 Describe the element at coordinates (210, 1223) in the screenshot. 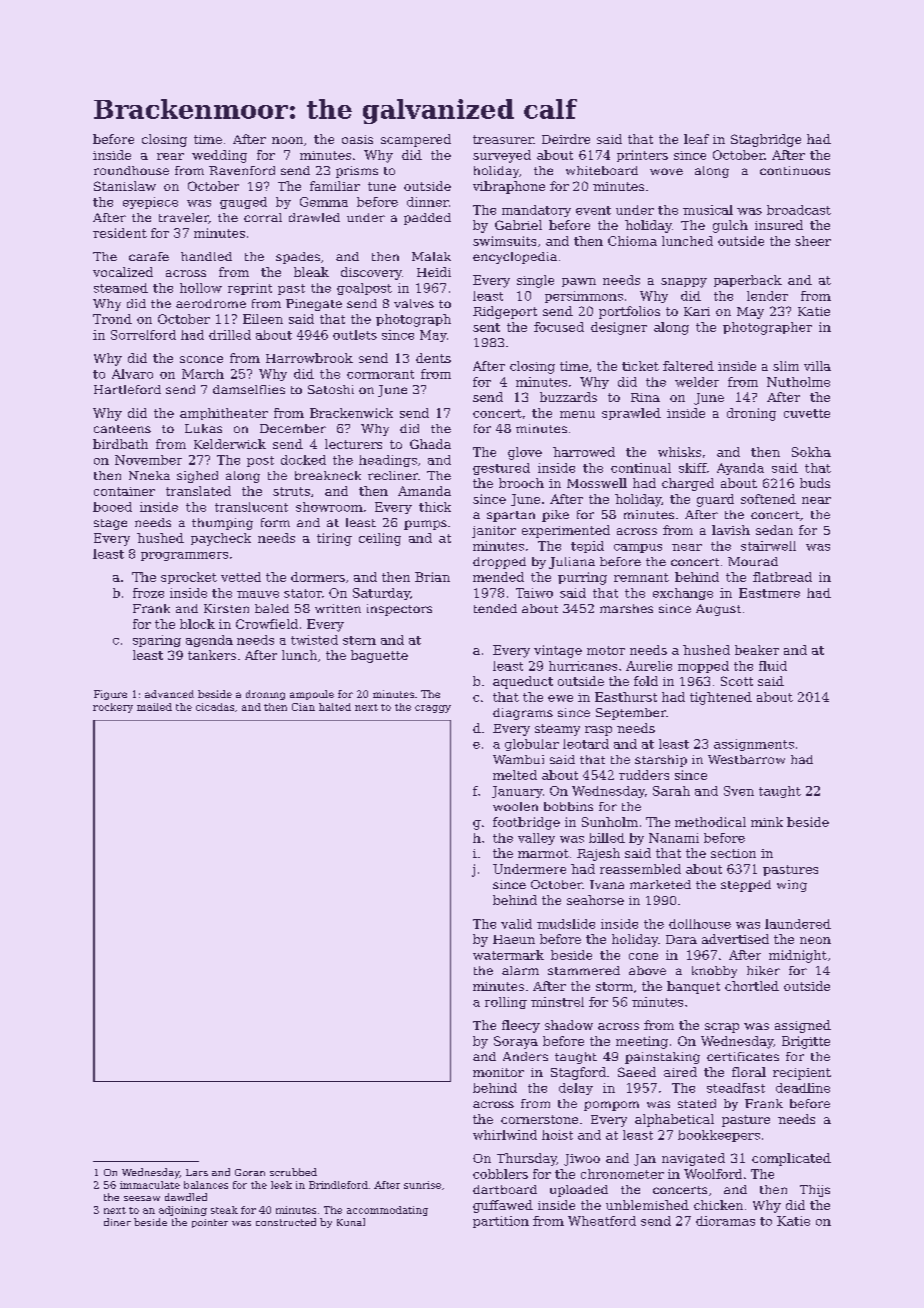

I see `pointer` at that location.
